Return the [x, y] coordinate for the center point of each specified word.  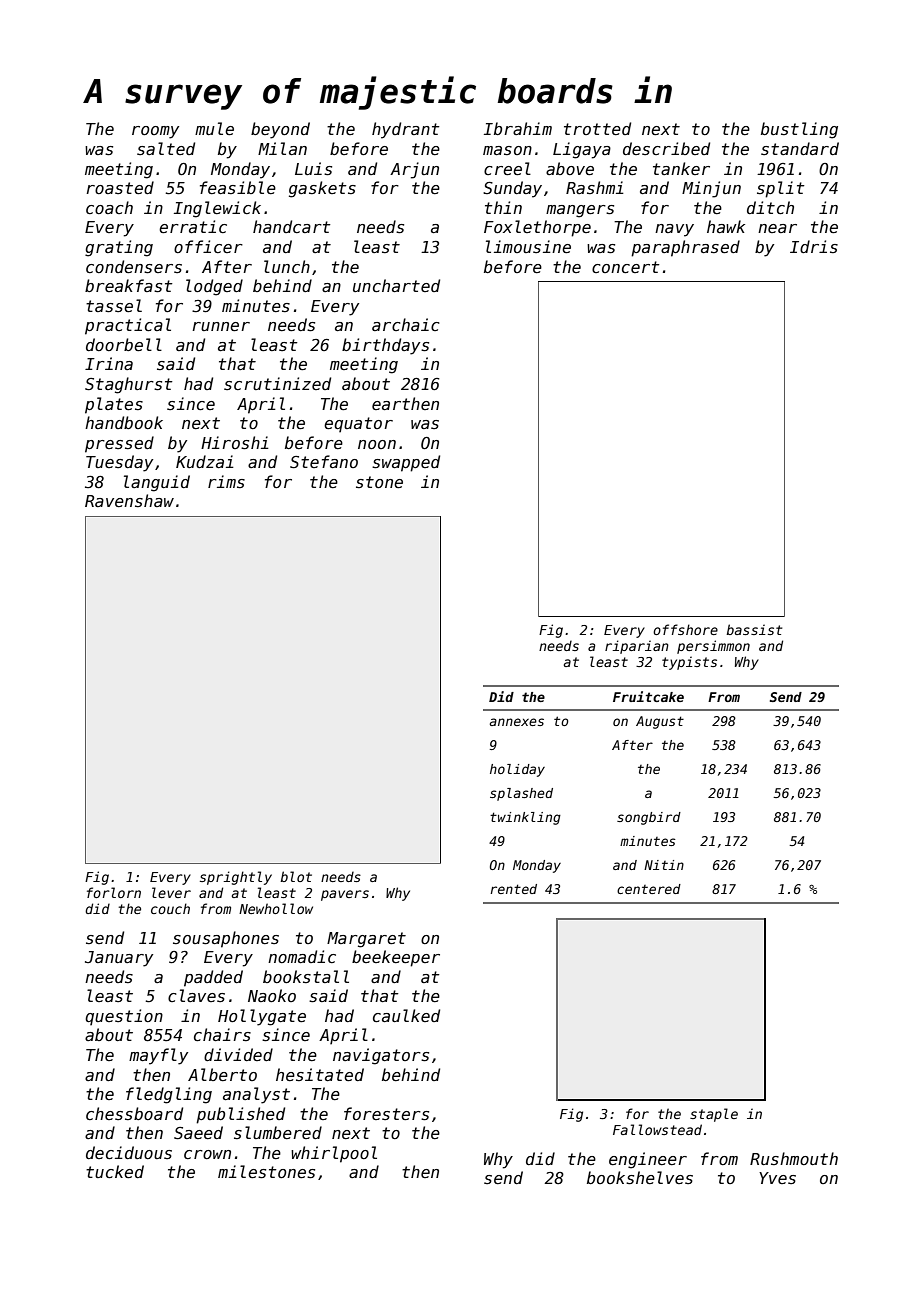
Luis [313, 169]
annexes [517, 722]
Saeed [198, 1133]
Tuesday [119, 463]
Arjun [414, 170]
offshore [685, 629]
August [660, 722]
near [777, 228]
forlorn [114, 892]
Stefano [324, 462]
